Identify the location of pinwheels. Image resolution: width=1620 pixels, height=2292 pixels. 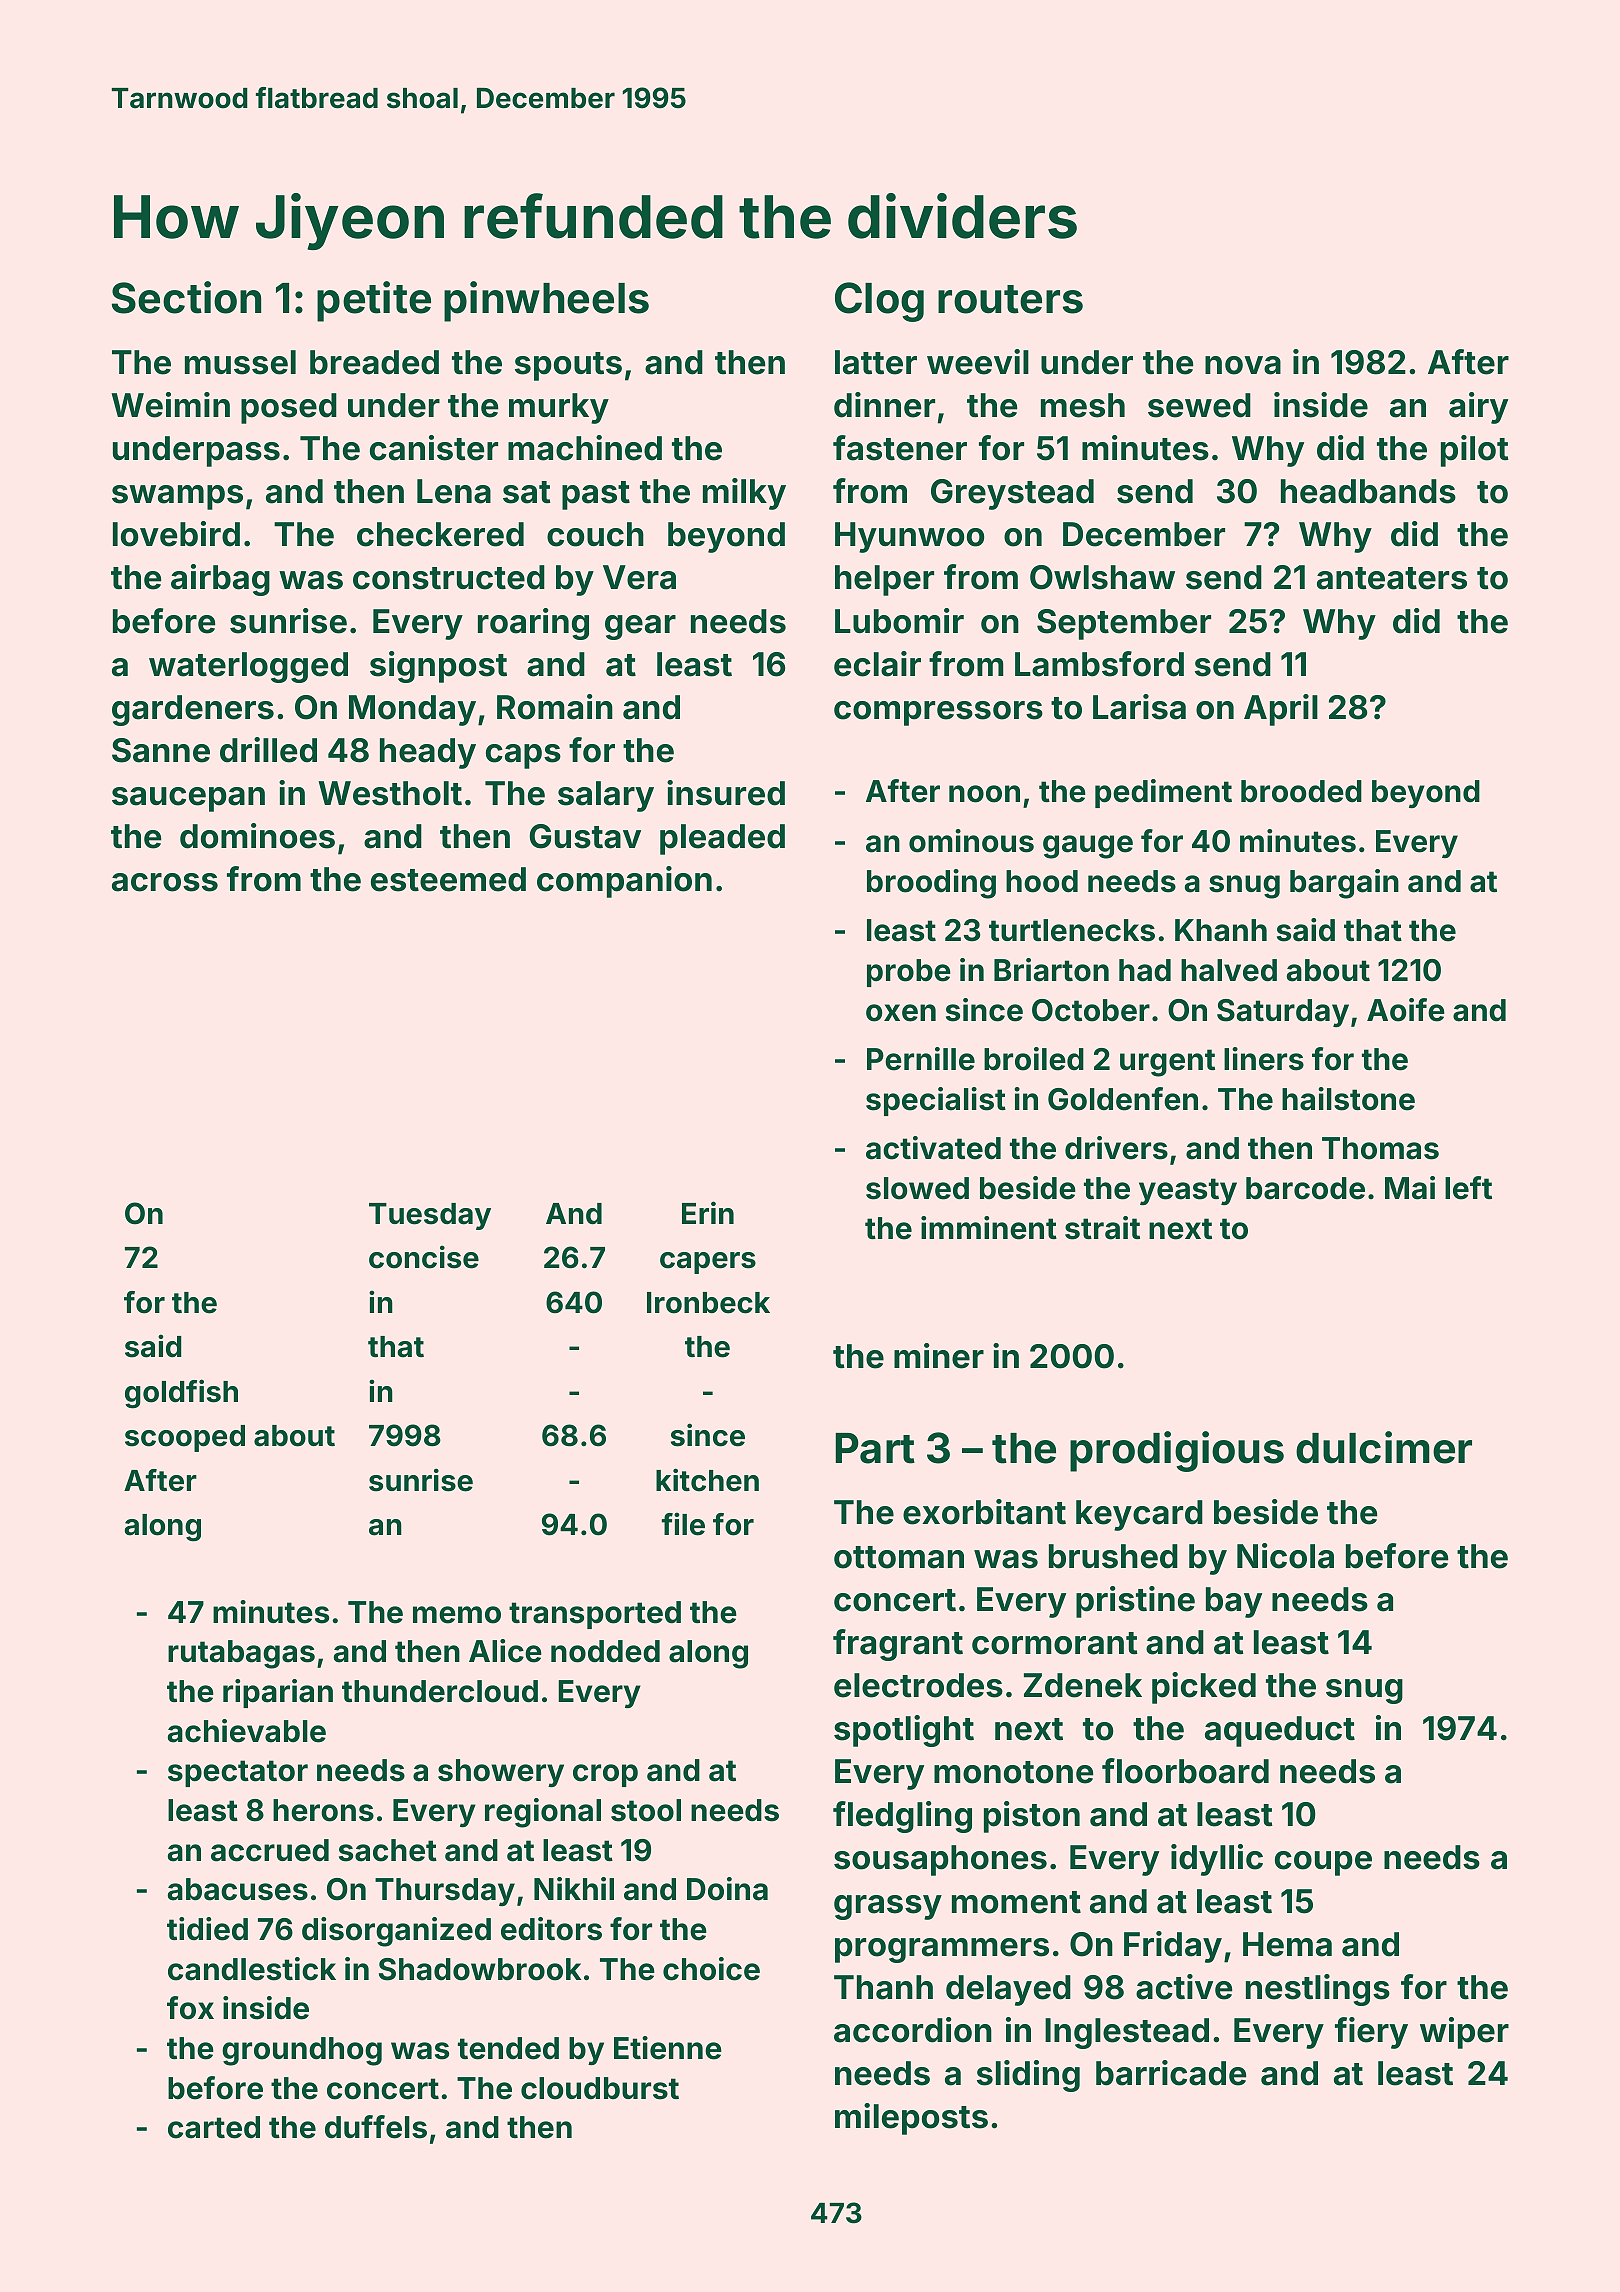
(546, 301).
